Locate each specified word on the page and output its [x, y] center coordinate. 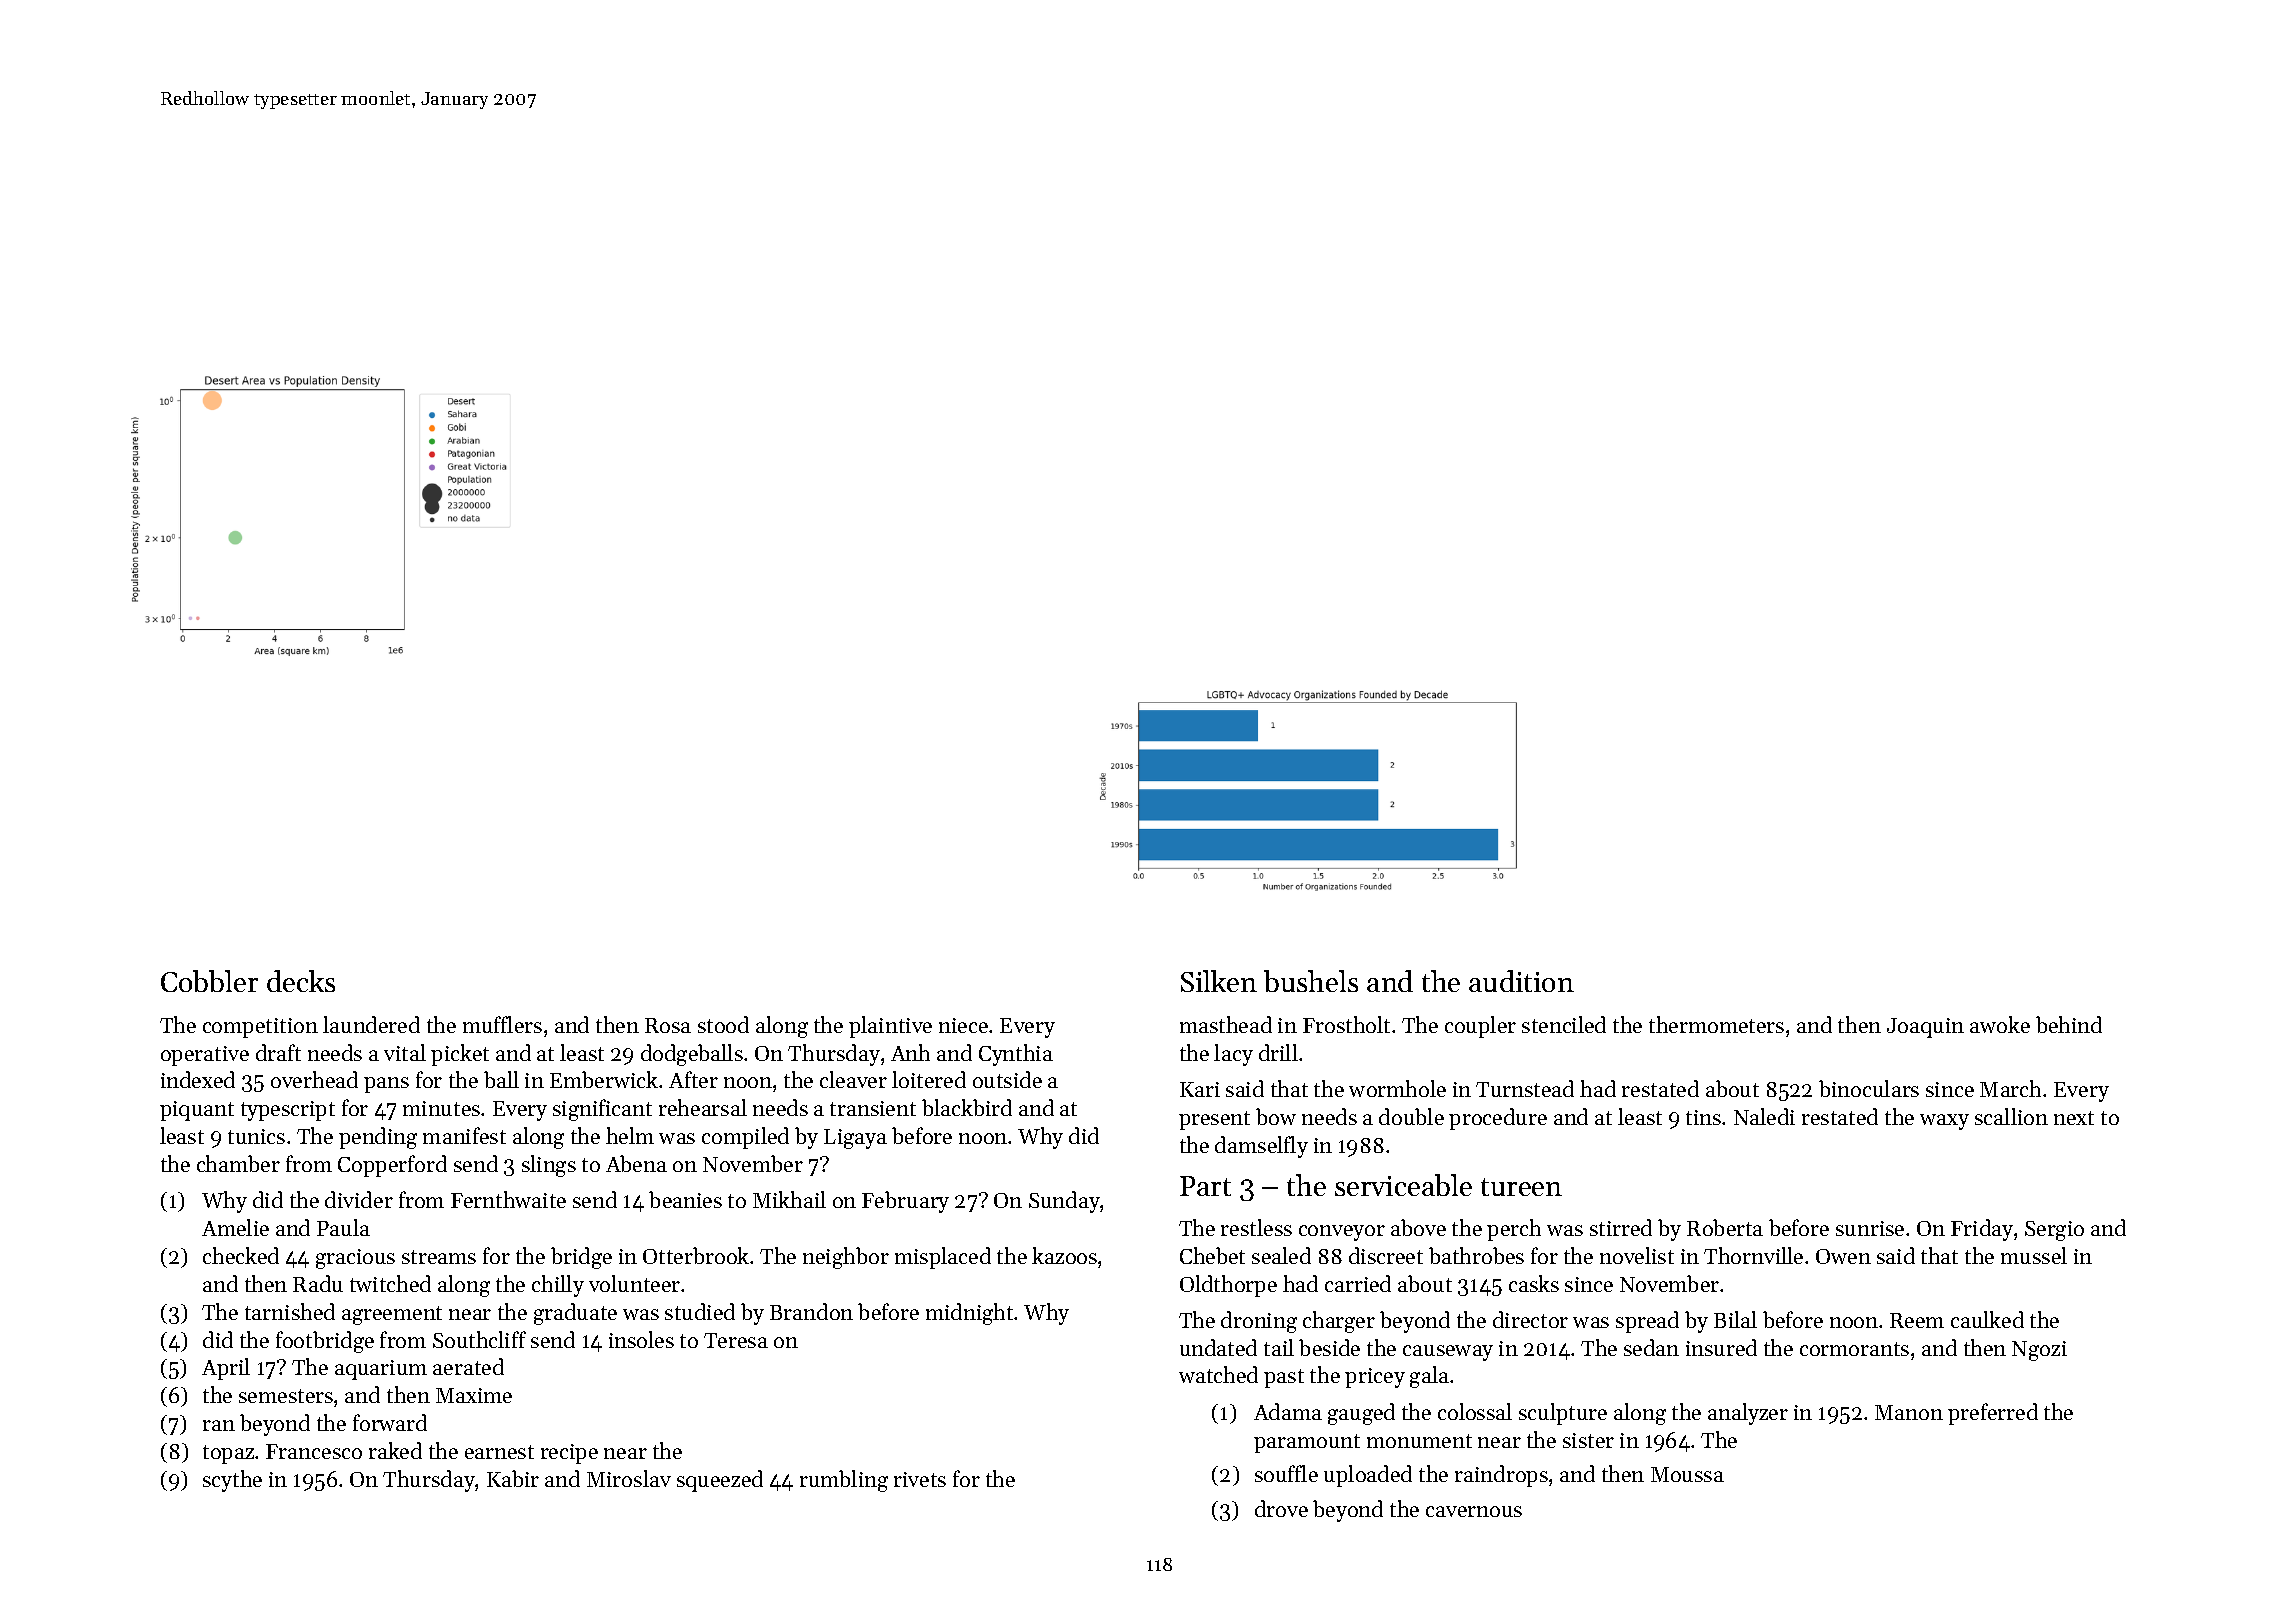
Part [1205, 1186]
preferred [1993, 1414]
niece [963, 1025]
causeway [1448, 1353]
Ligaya [855, 1139]
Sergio [2054, 1231]
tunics [256, 1136]
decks [301, 981]
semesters [286, 1396]
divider [359, 1199]
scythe [232, 1481]
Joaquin [1925, 1028]
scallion [2011, 1116]
